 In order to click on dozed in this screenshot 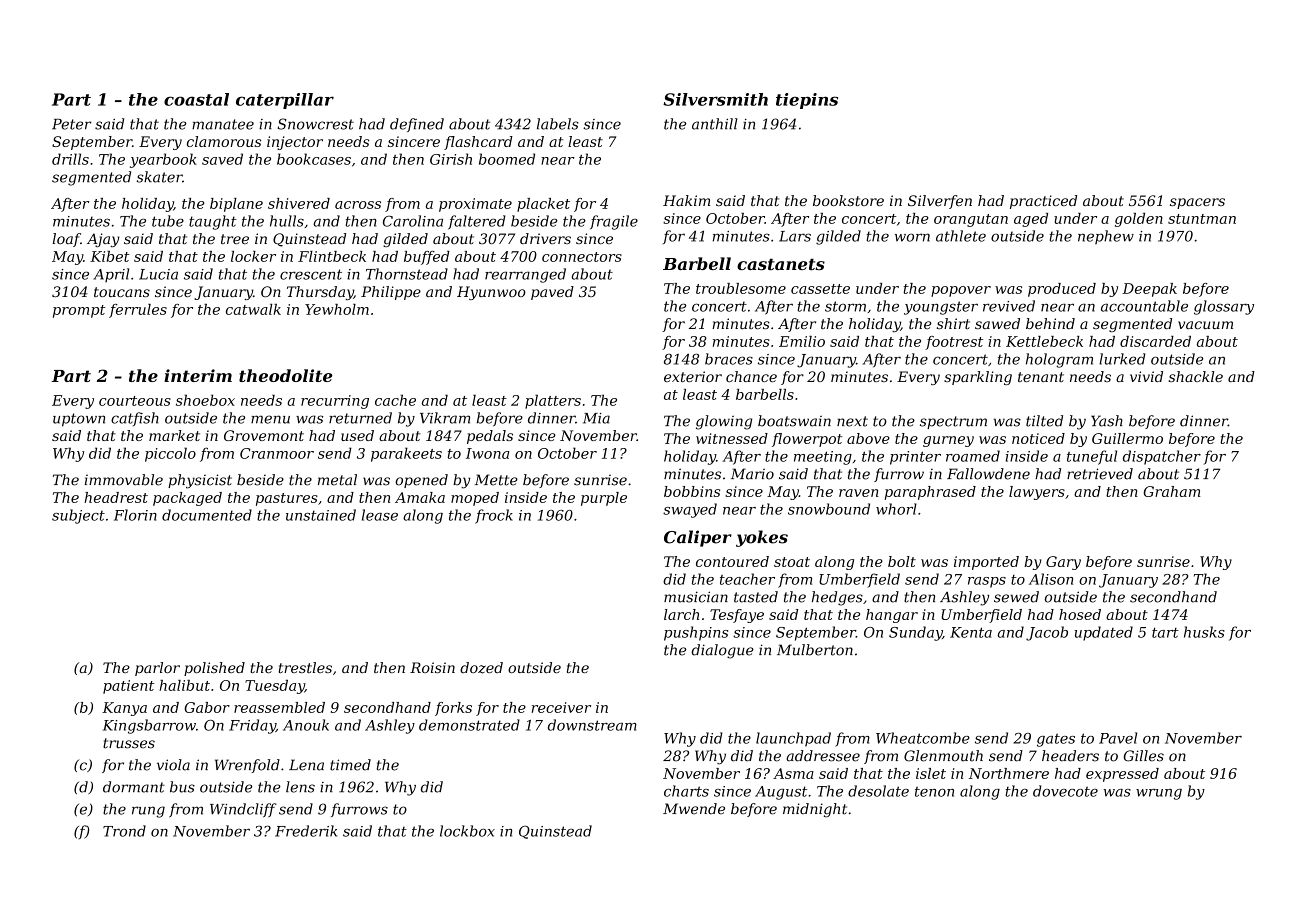, I will do `click(481, 668)`.
